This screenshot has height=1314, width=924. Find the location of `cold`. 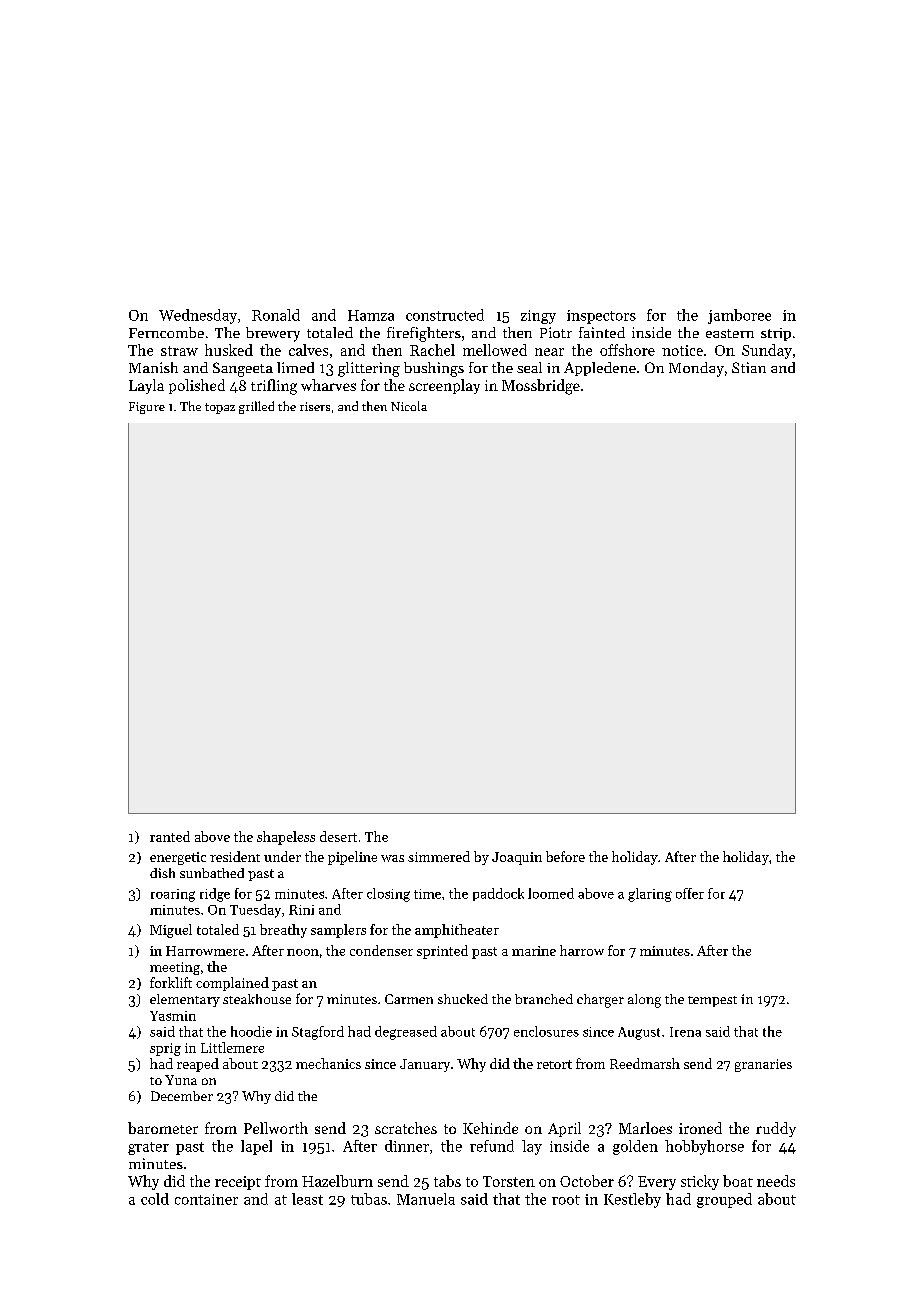

cold is located at coordinates (155, 1199).
